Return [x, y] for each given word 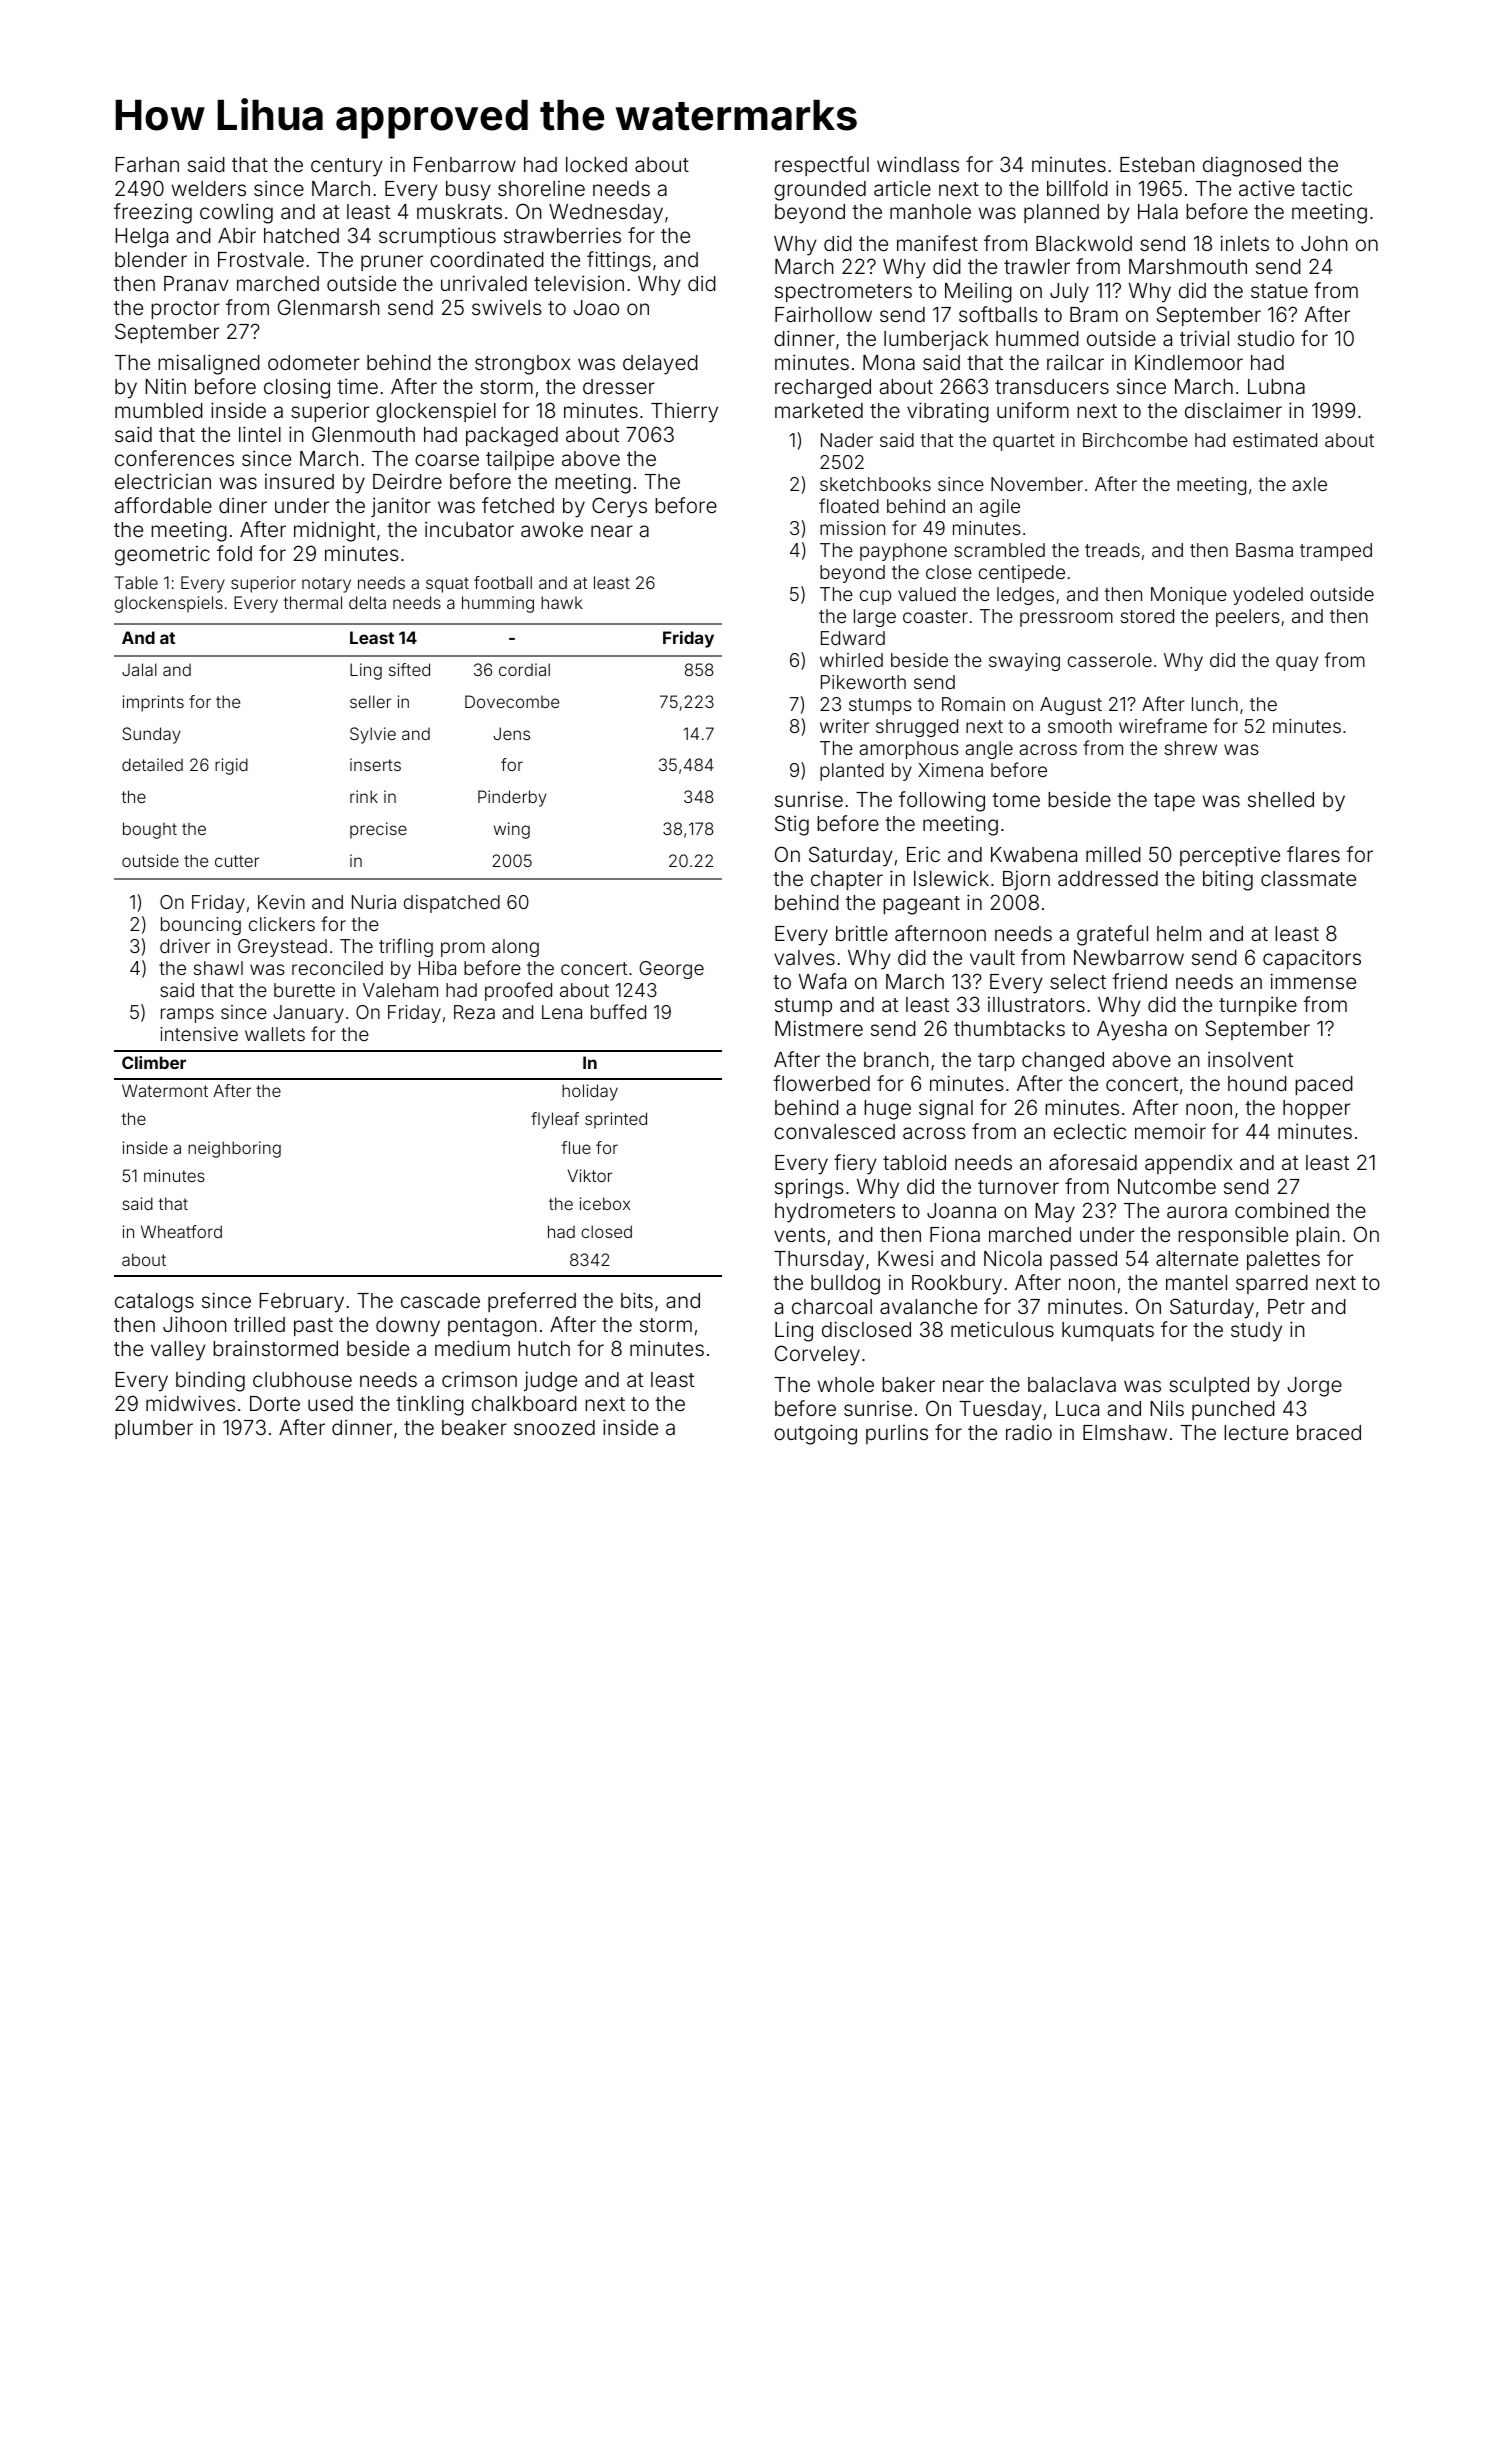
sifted [409, 669]
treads [1112, 550]
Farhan [147, 164]
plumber [154, 1429]
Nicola [1013, 1258]
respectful [822, 166]
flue [576, 1147]
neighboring [234, 1149]
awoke [552, 529]
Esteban [1157, 164]
